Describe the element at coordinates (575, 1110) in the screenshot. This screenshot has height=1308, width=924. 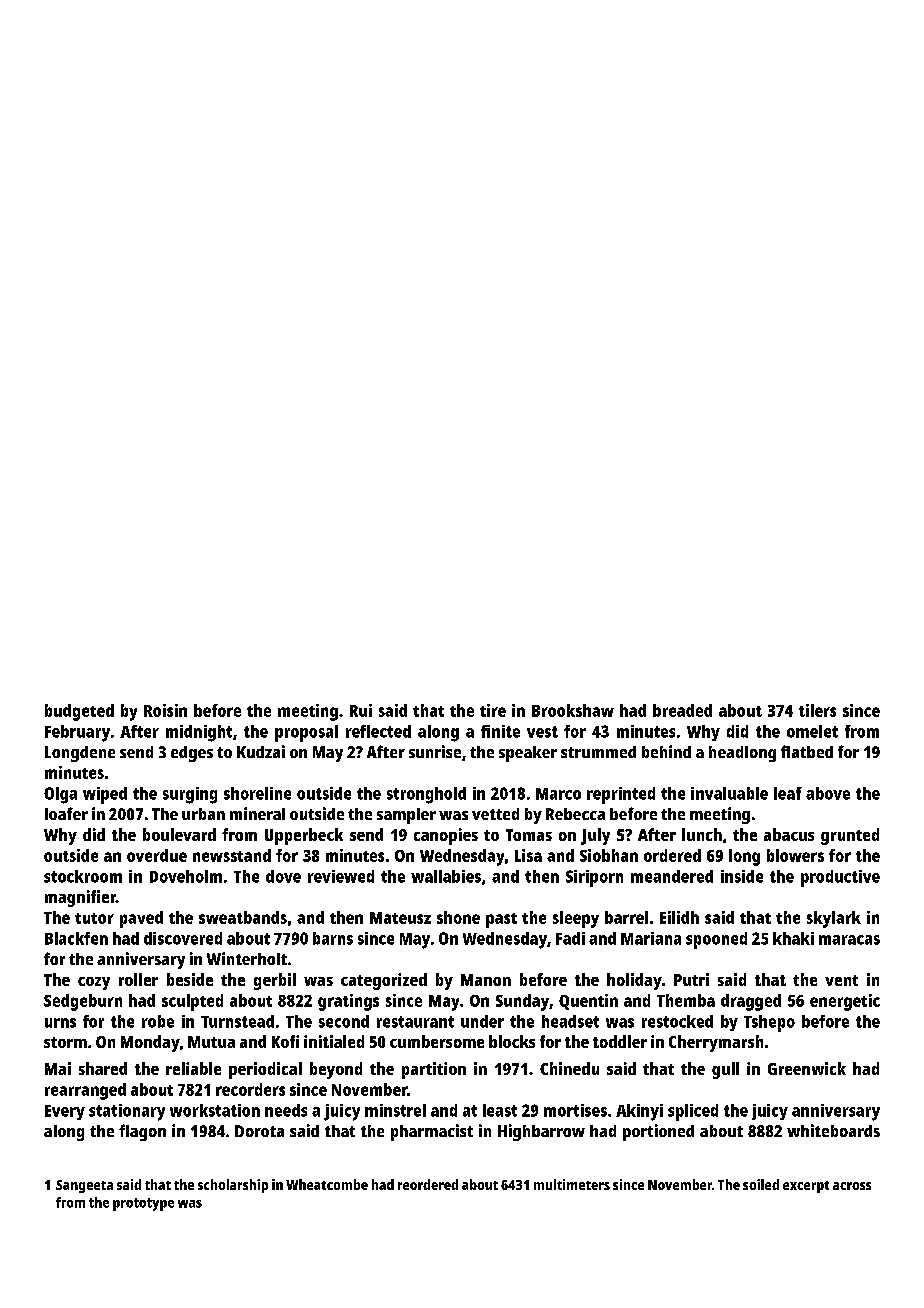
I see `mortises` at that location.
